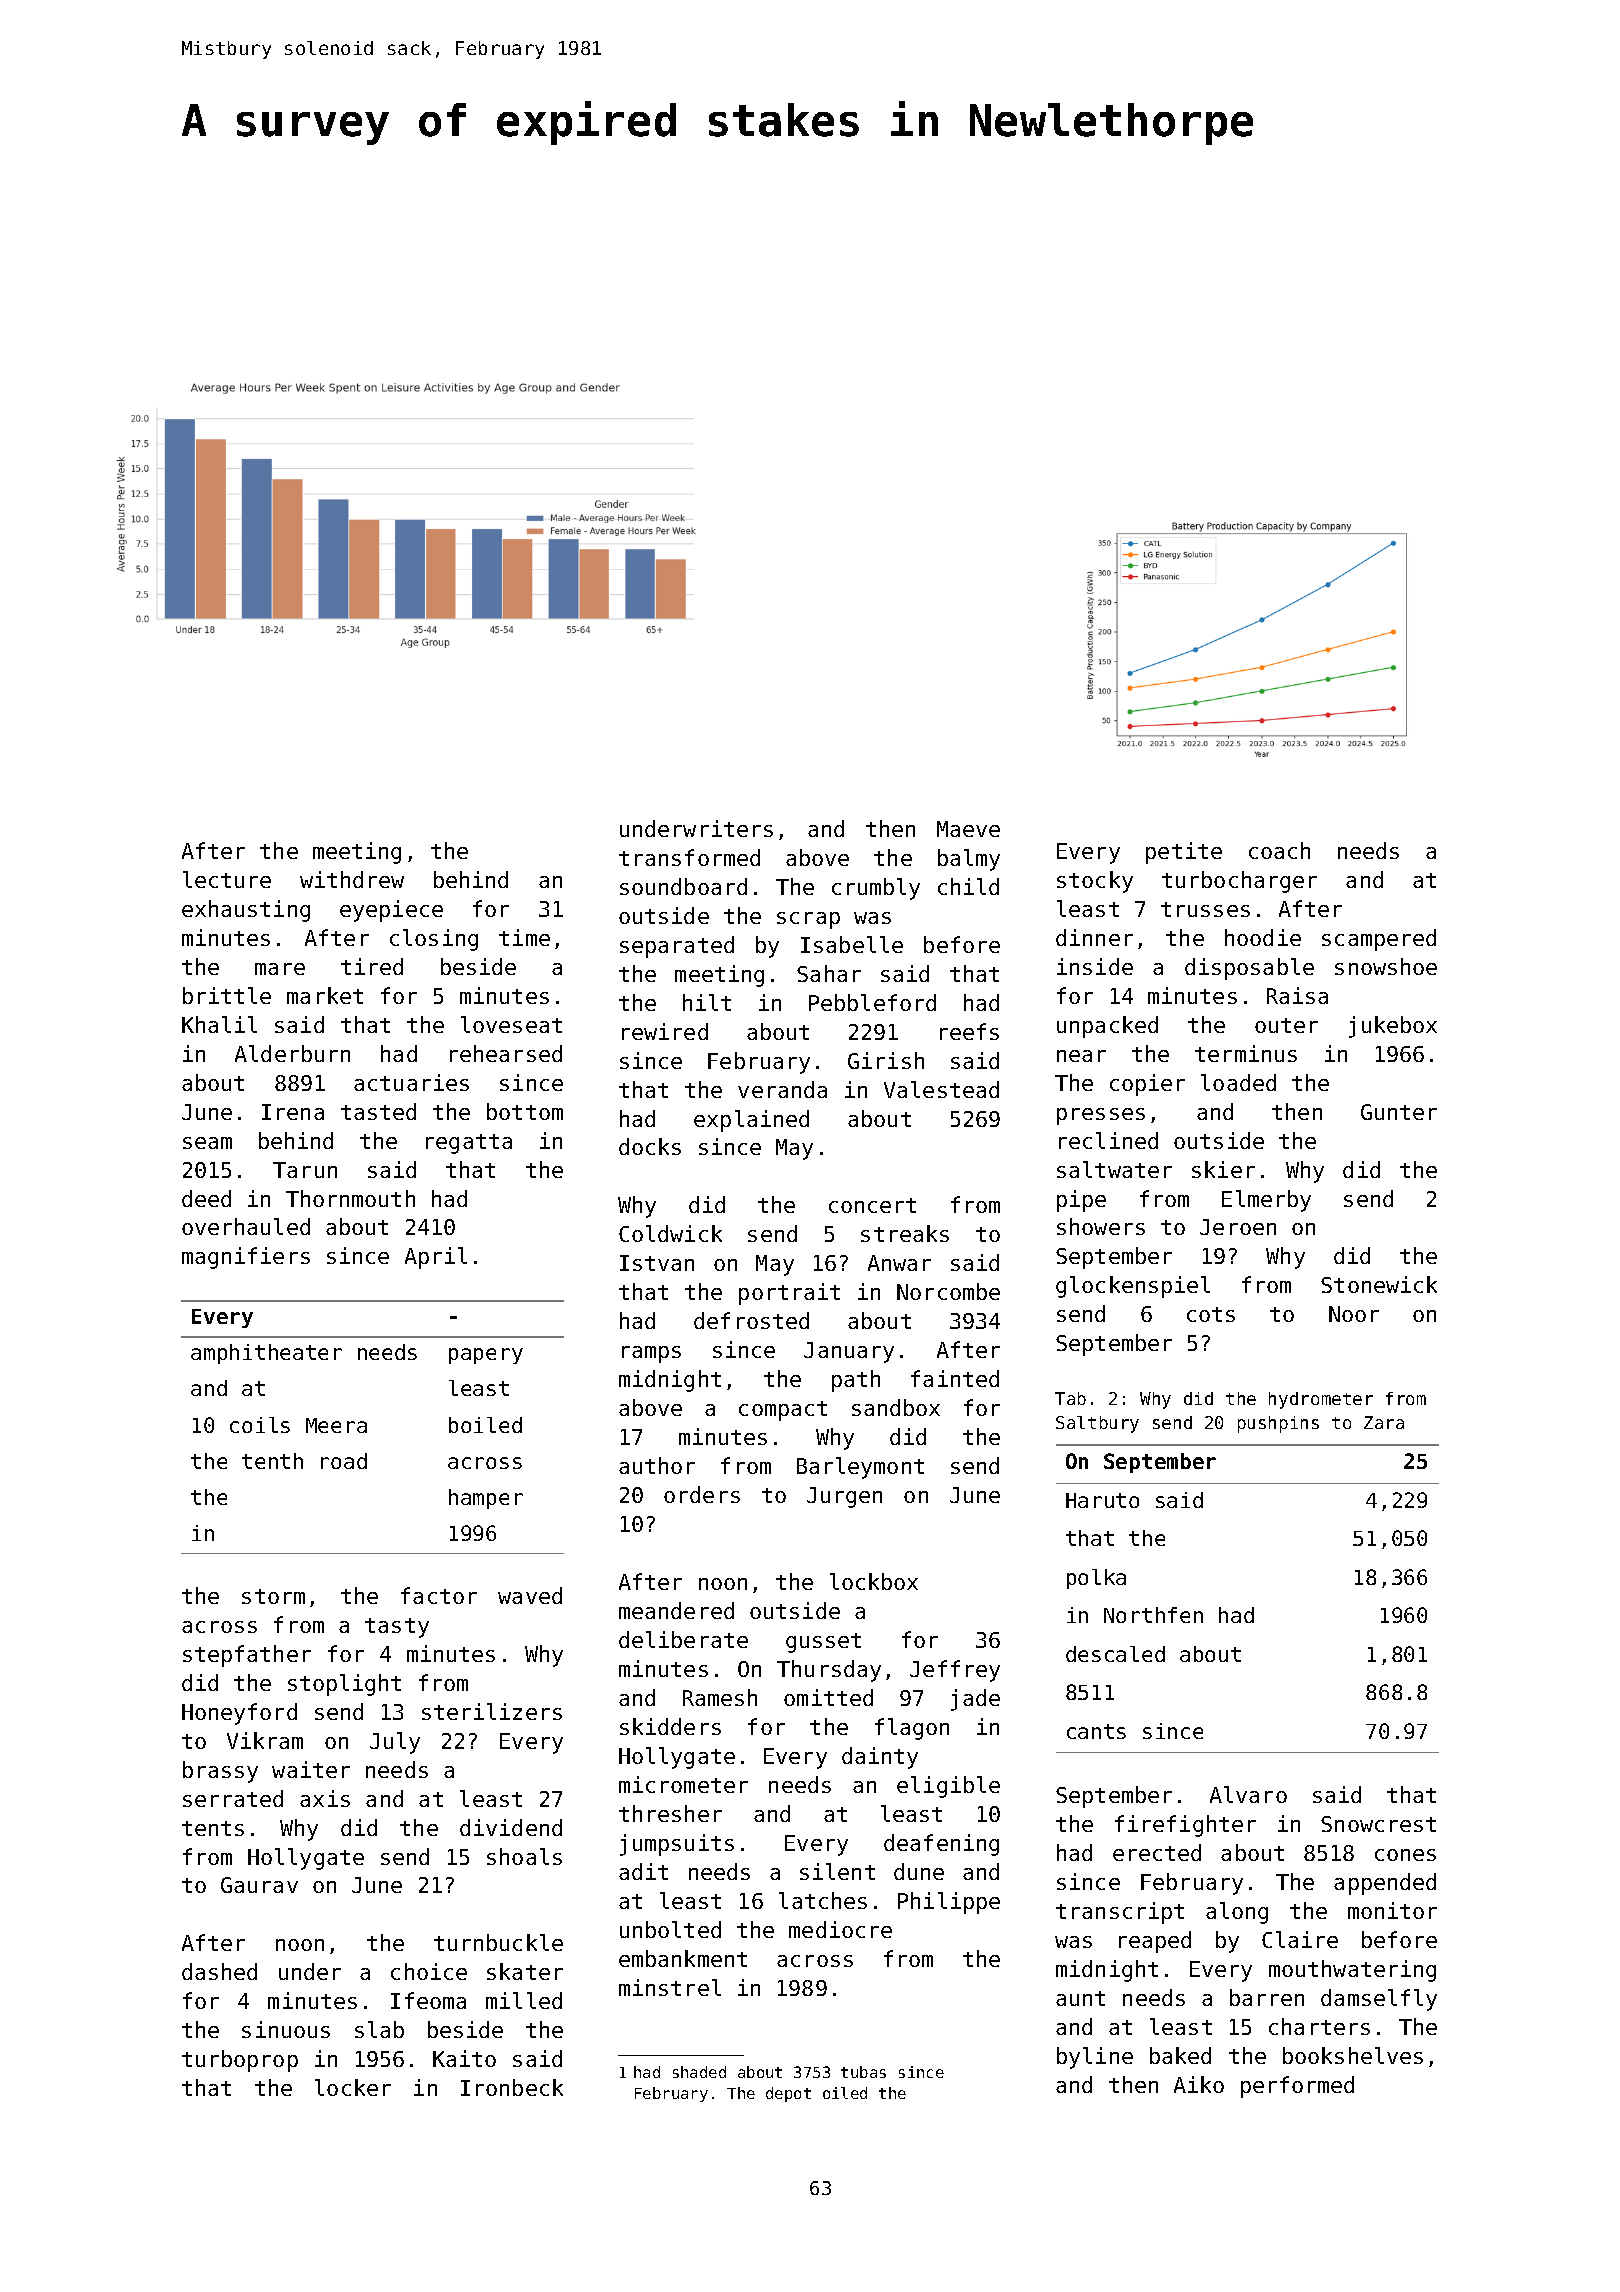 The width and height of the screenshot is (1620, 2292). I want to click on transformed, so click(689, 857).
